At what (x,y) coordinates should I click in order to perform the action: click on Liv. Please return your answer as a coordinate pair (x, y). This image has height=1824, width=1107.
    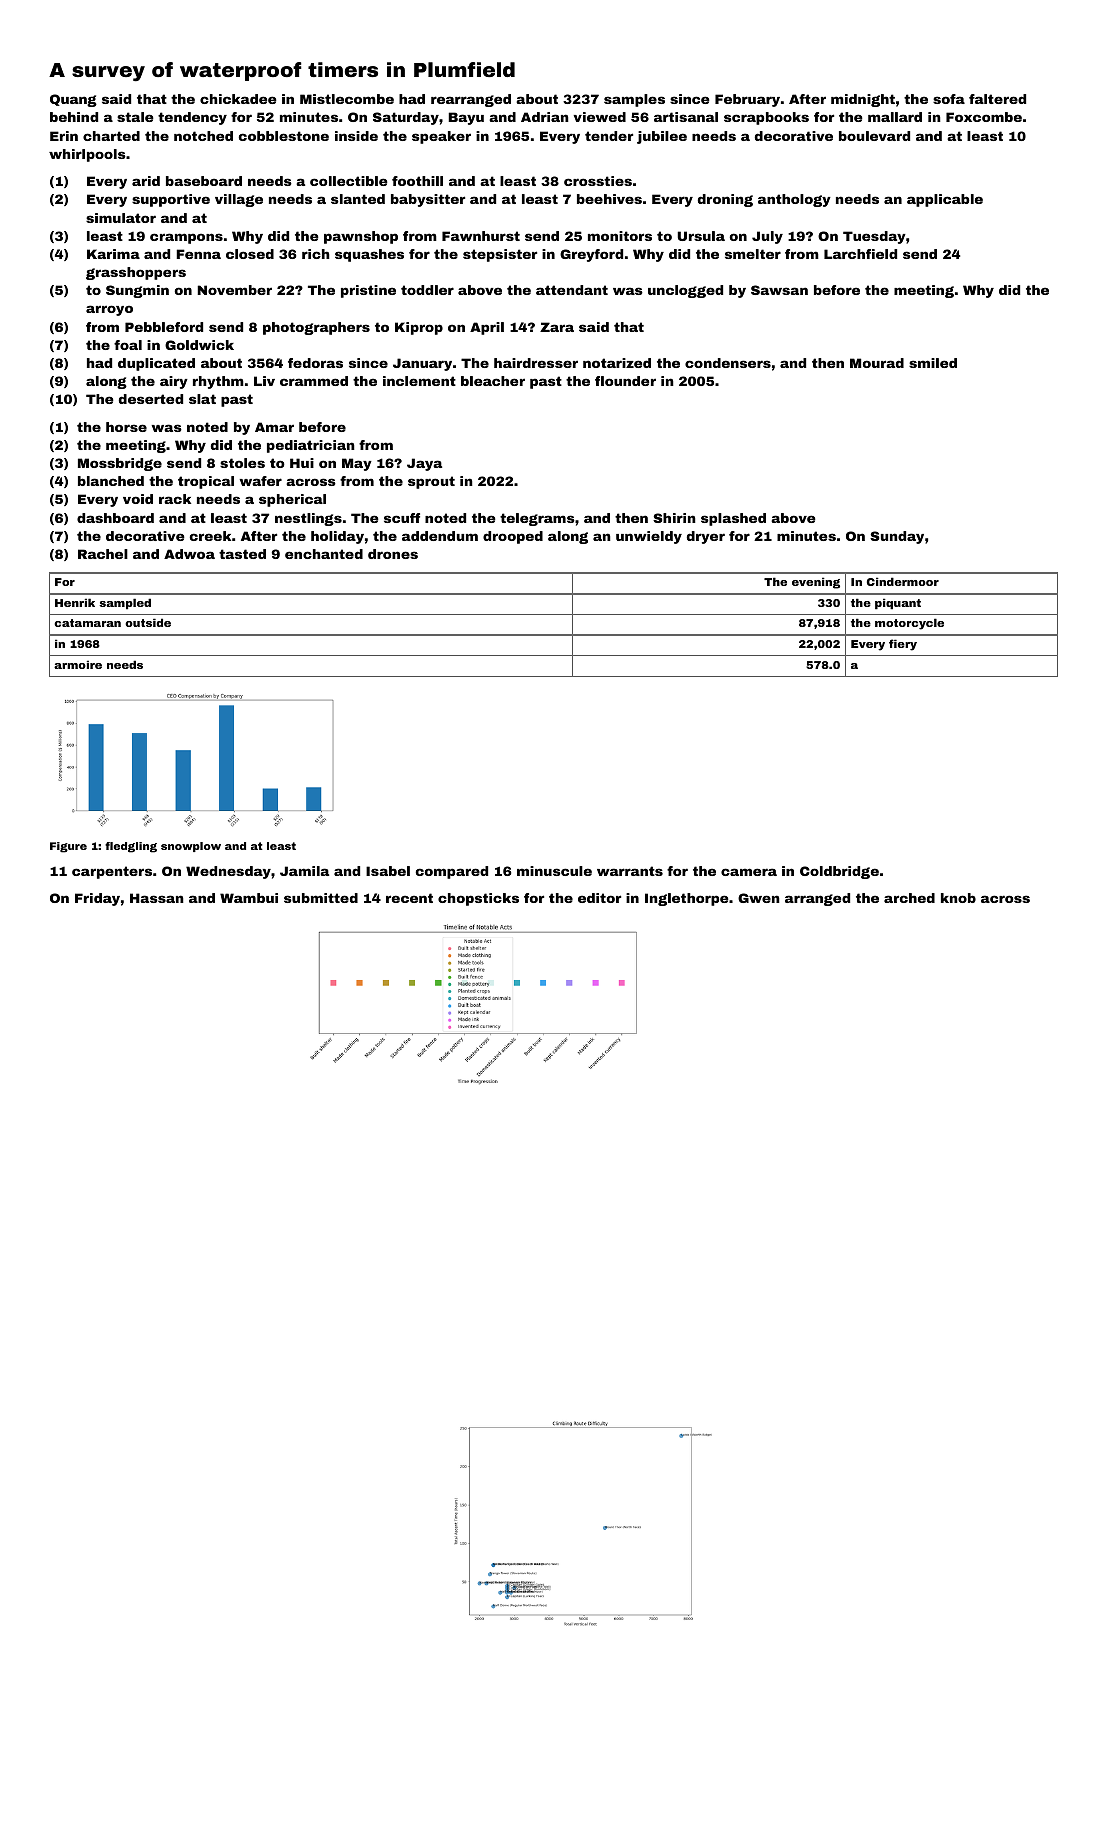
    Looking at the image, I should click on (264, 381).
